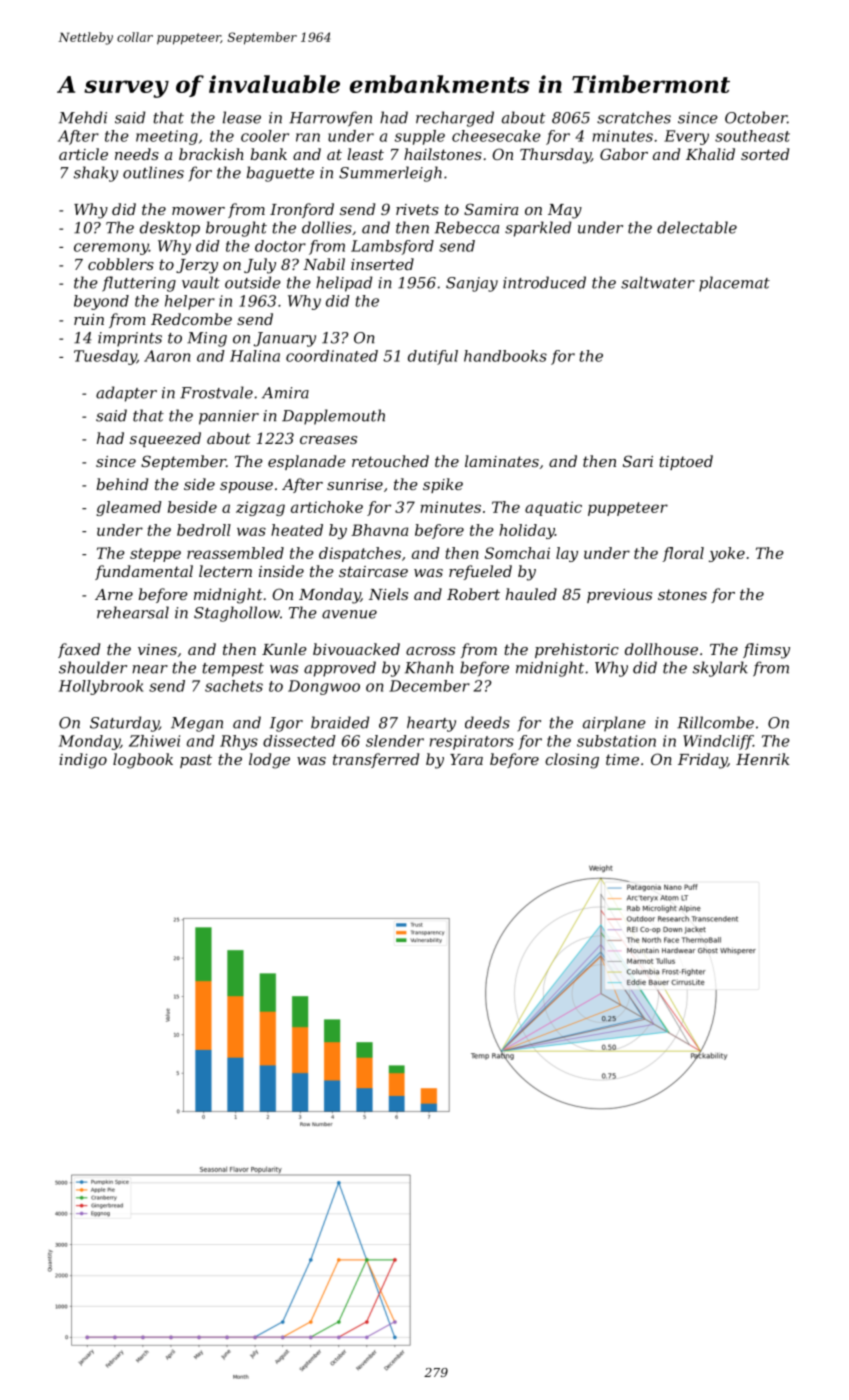 The width and height of the page is (849, 1400). Describe the element at coordinates (154, 741) in the page. I see `Zhiwei` at that location.
